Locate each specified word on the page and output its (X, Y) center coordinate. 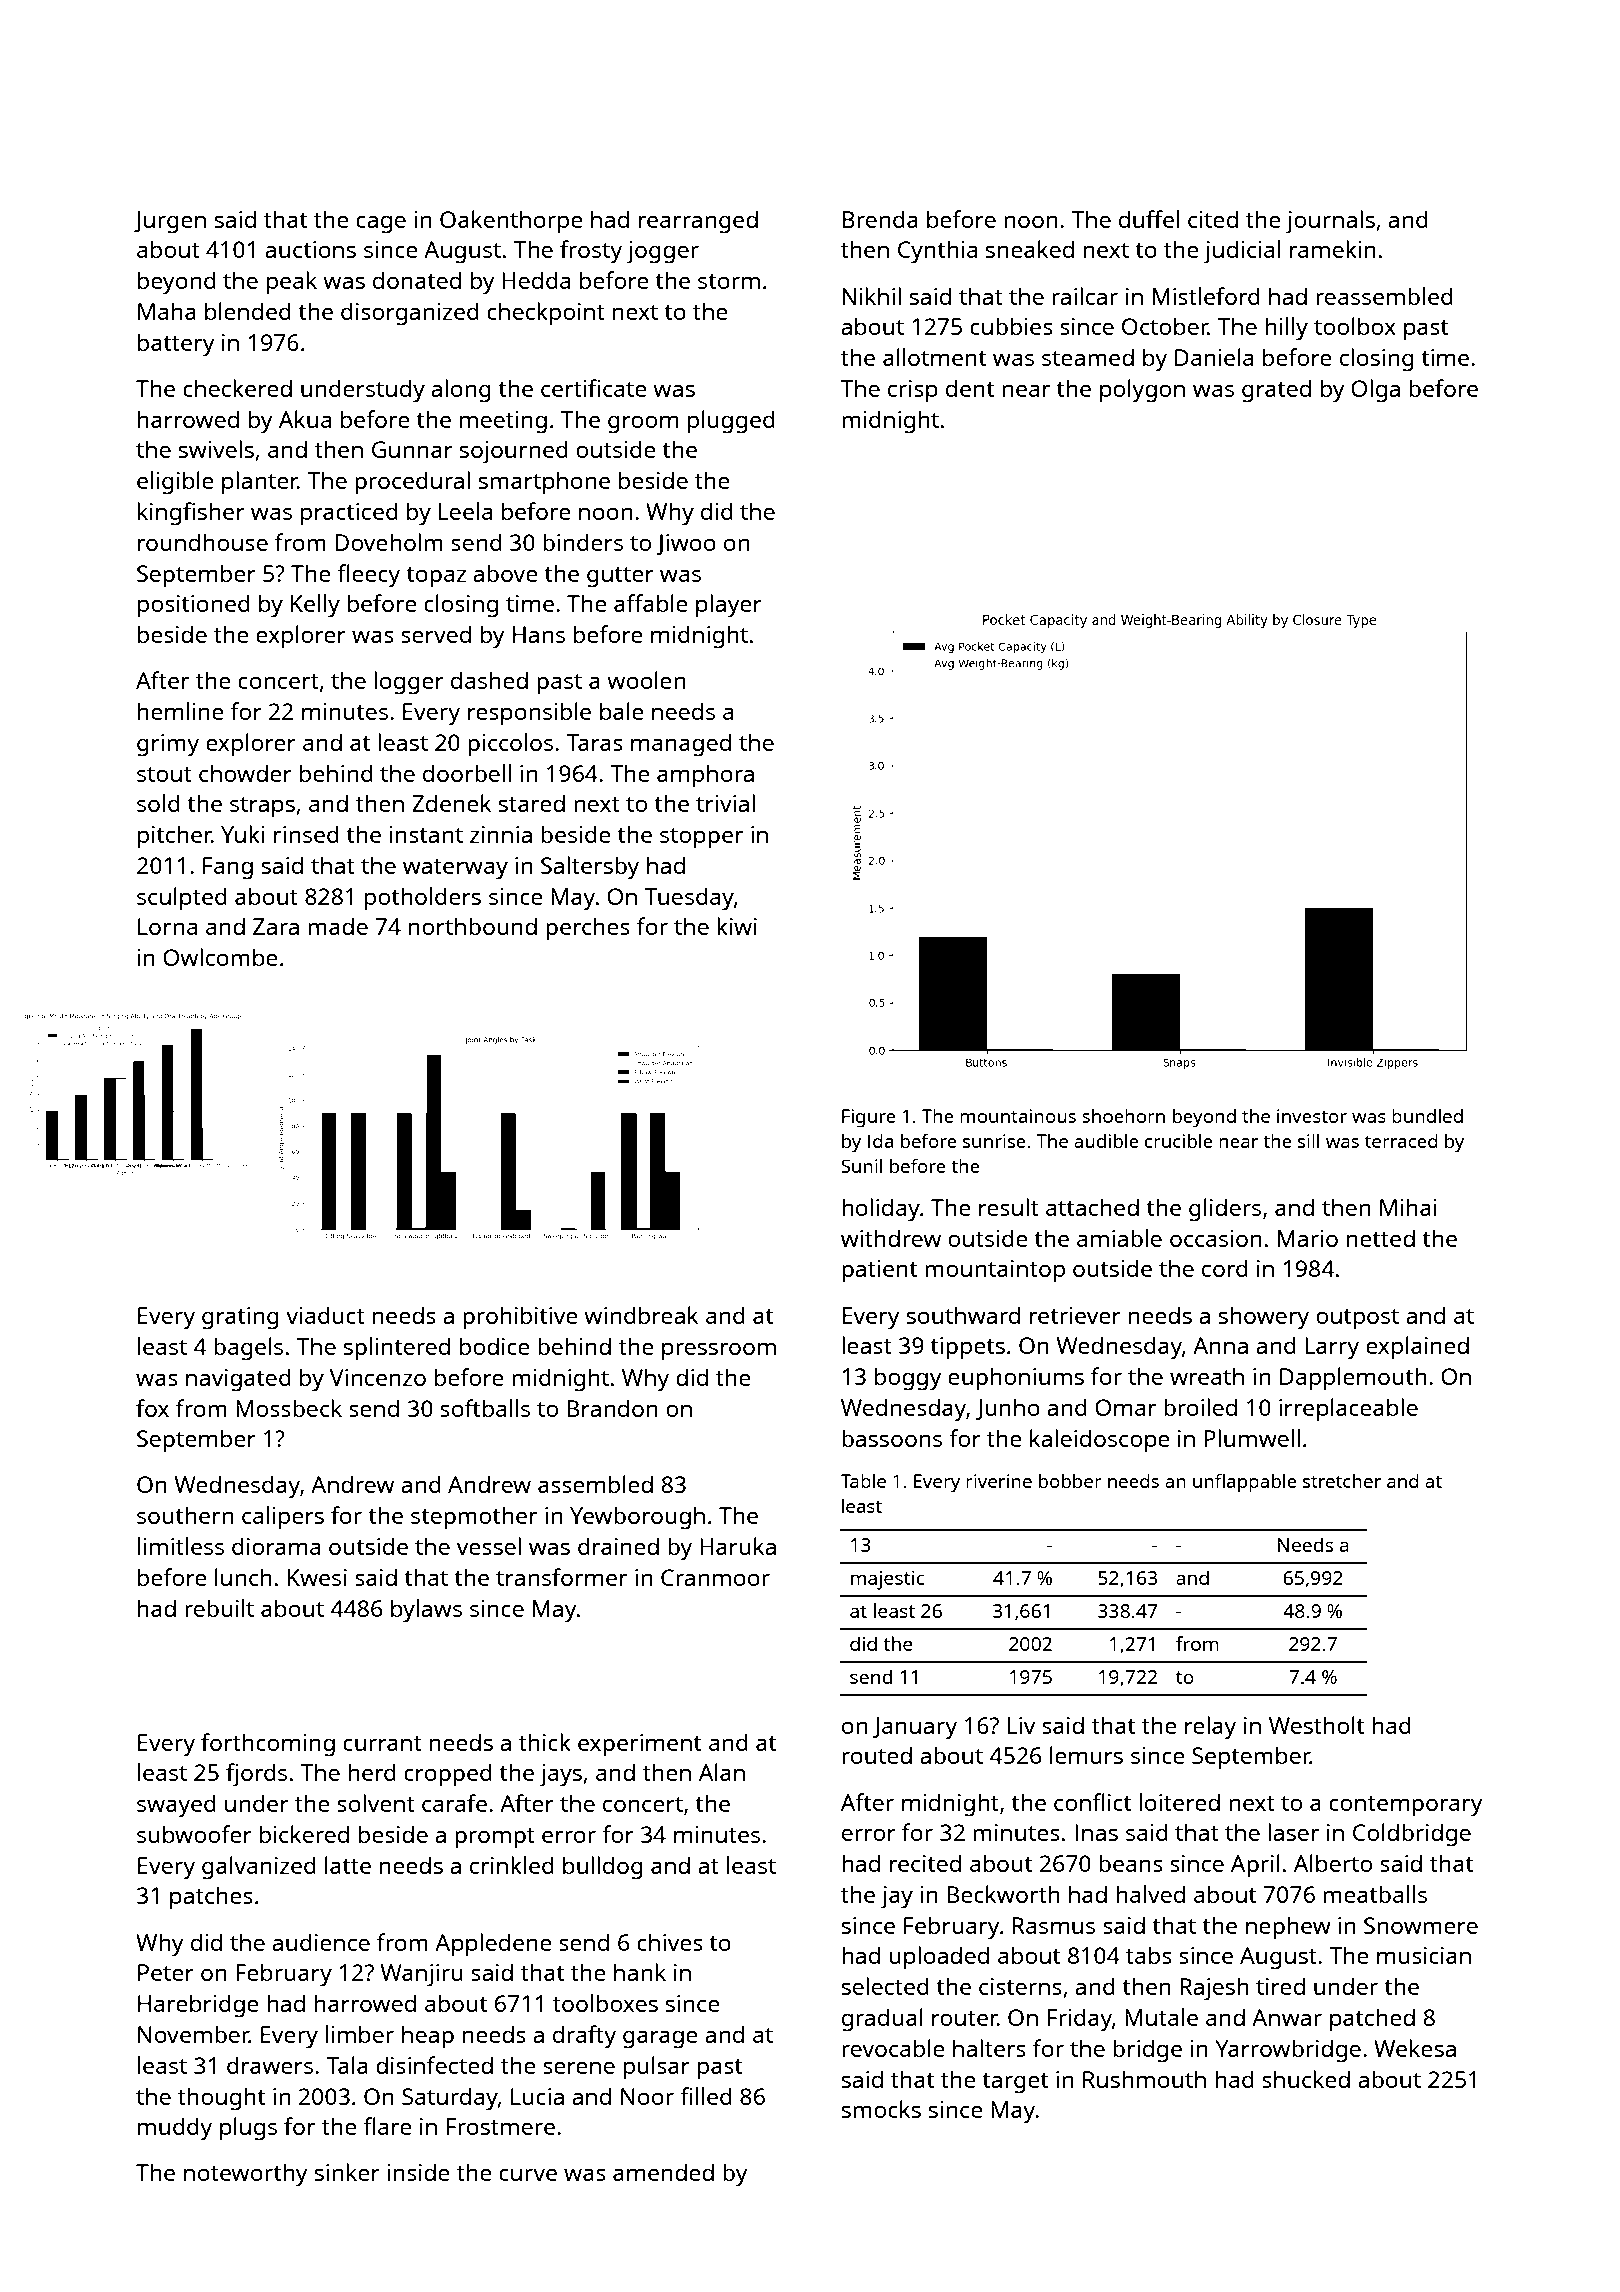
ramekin (1333, 249)
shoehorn (1123, 1116)
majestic (888, 1580)
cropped (448, 1775)
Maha (167, 311)
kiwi (737, 926)
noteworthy (245, 2175)
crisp (913, 391)
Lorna (167, 926)
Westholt (1316, 1725)
